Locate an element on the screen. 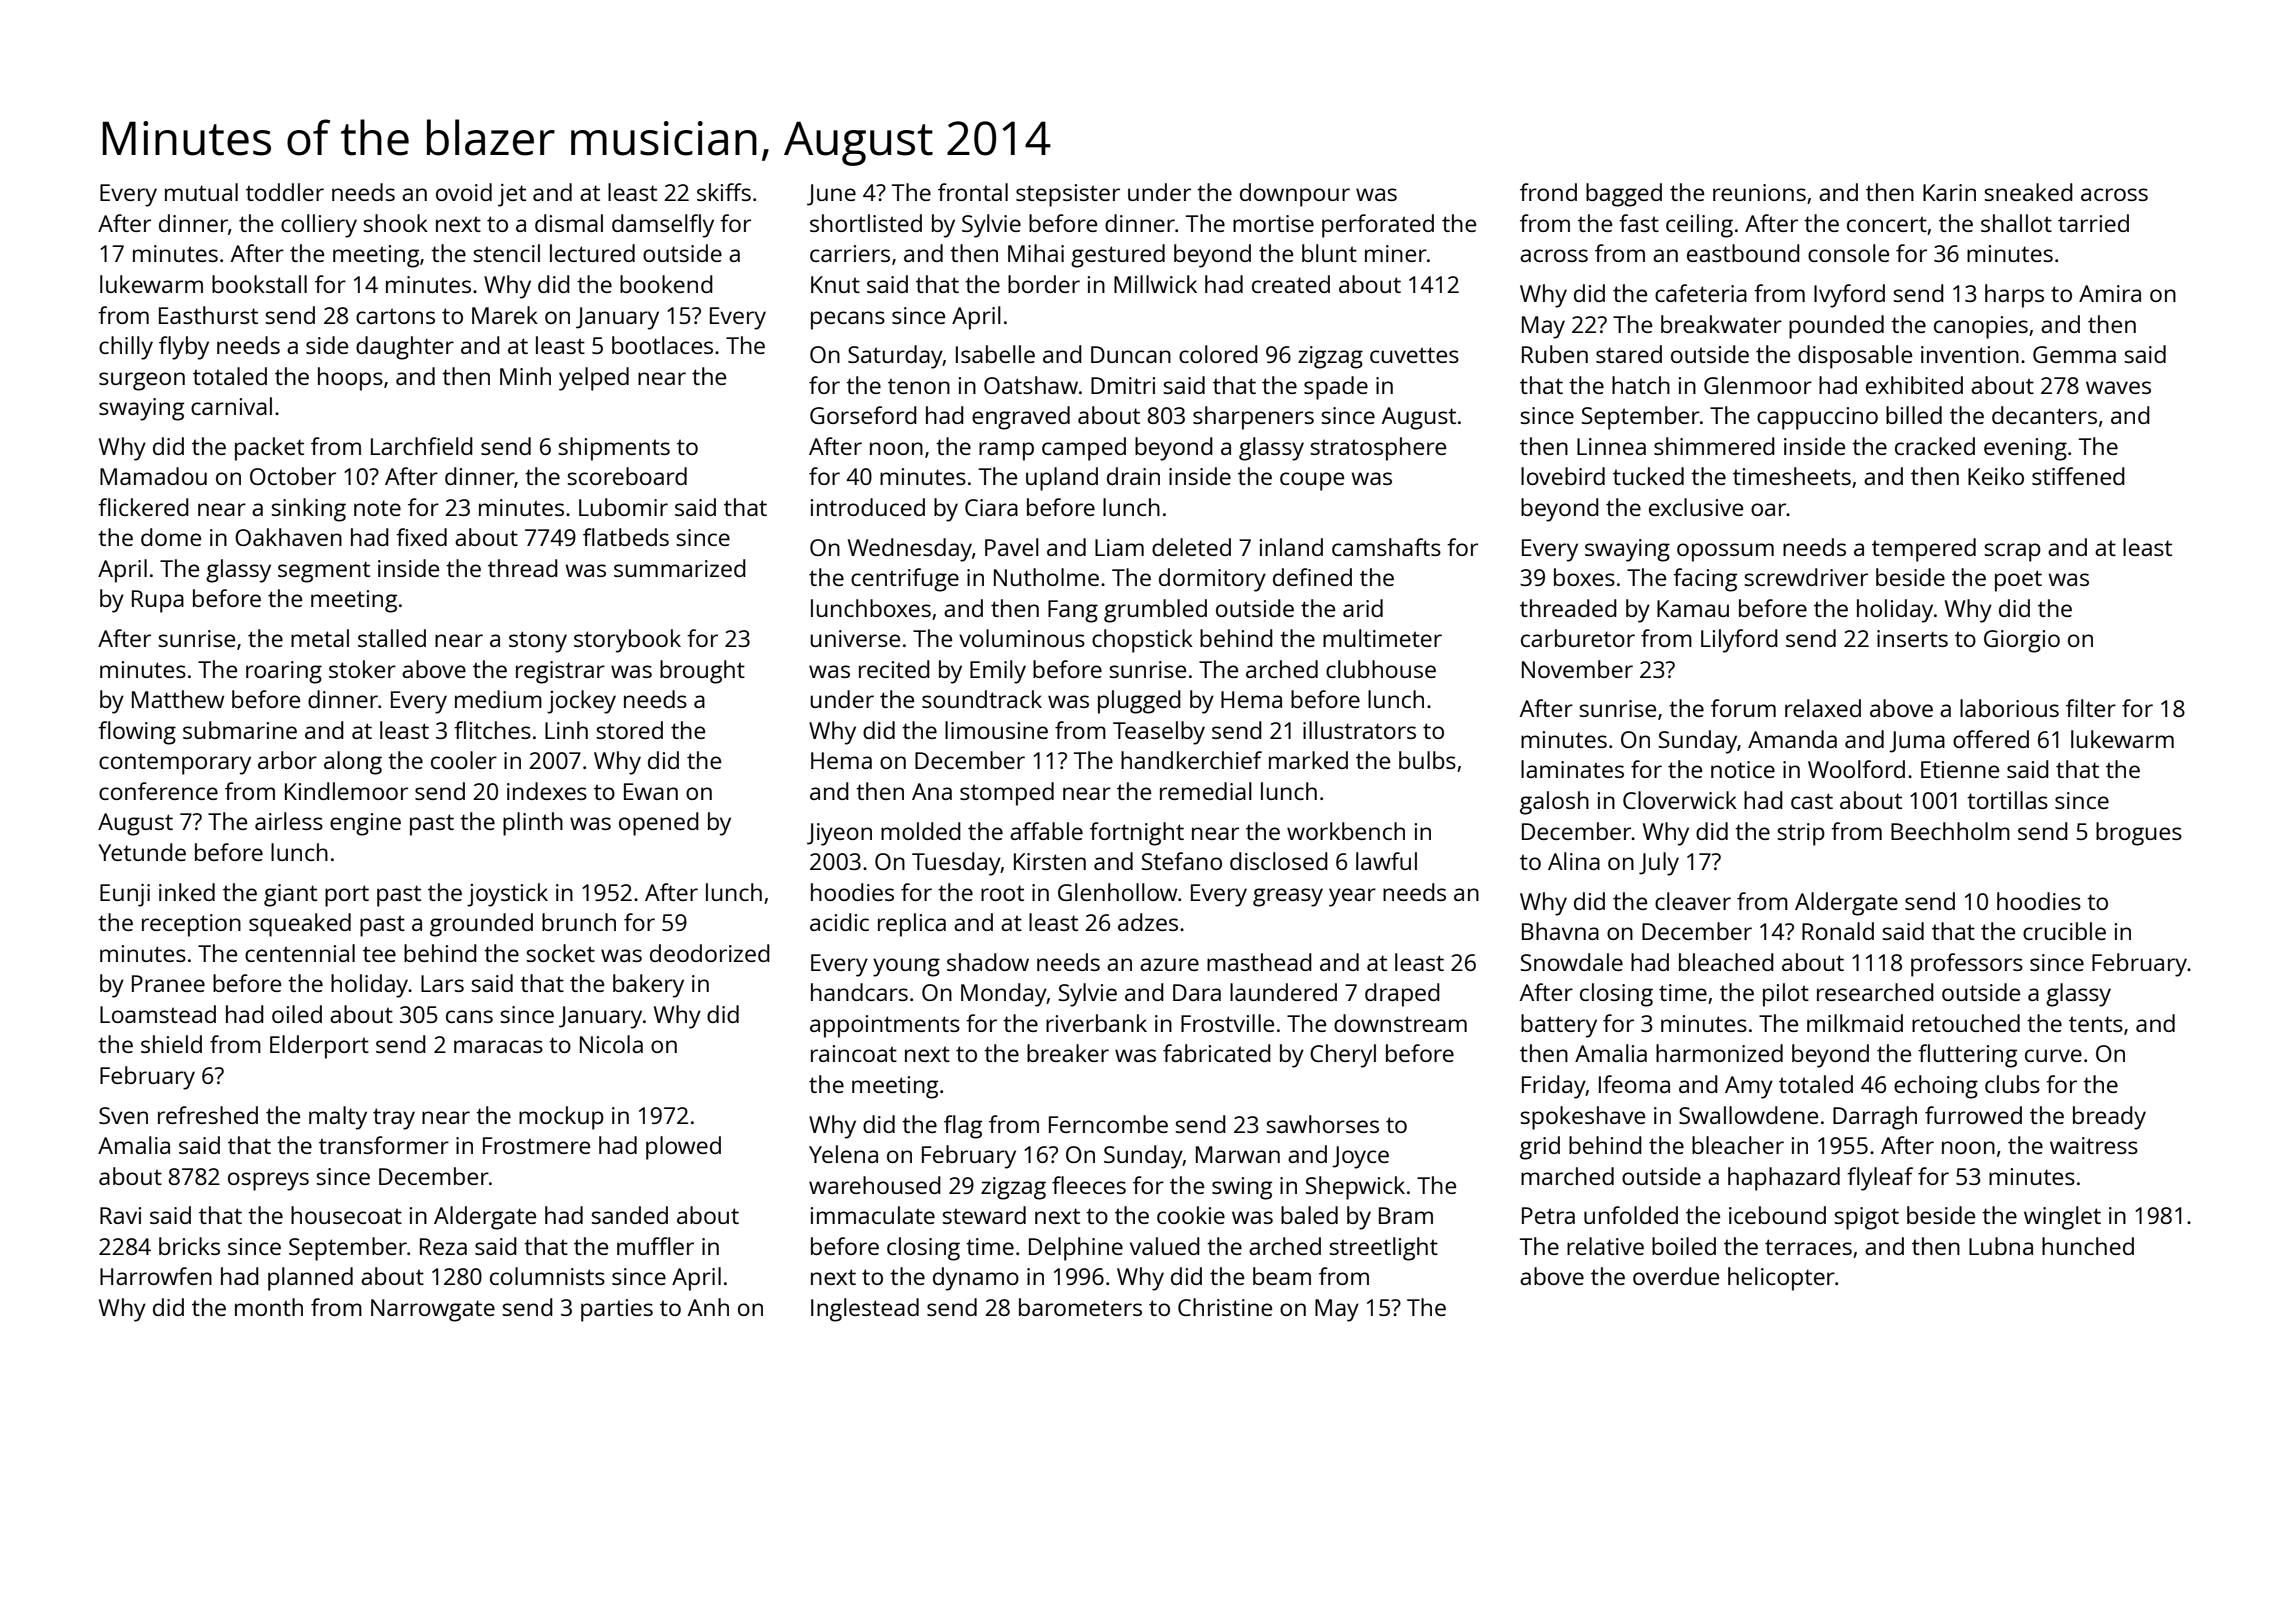 The image size is (2292, 1620). drain is located at coordinates (1133, 476).
